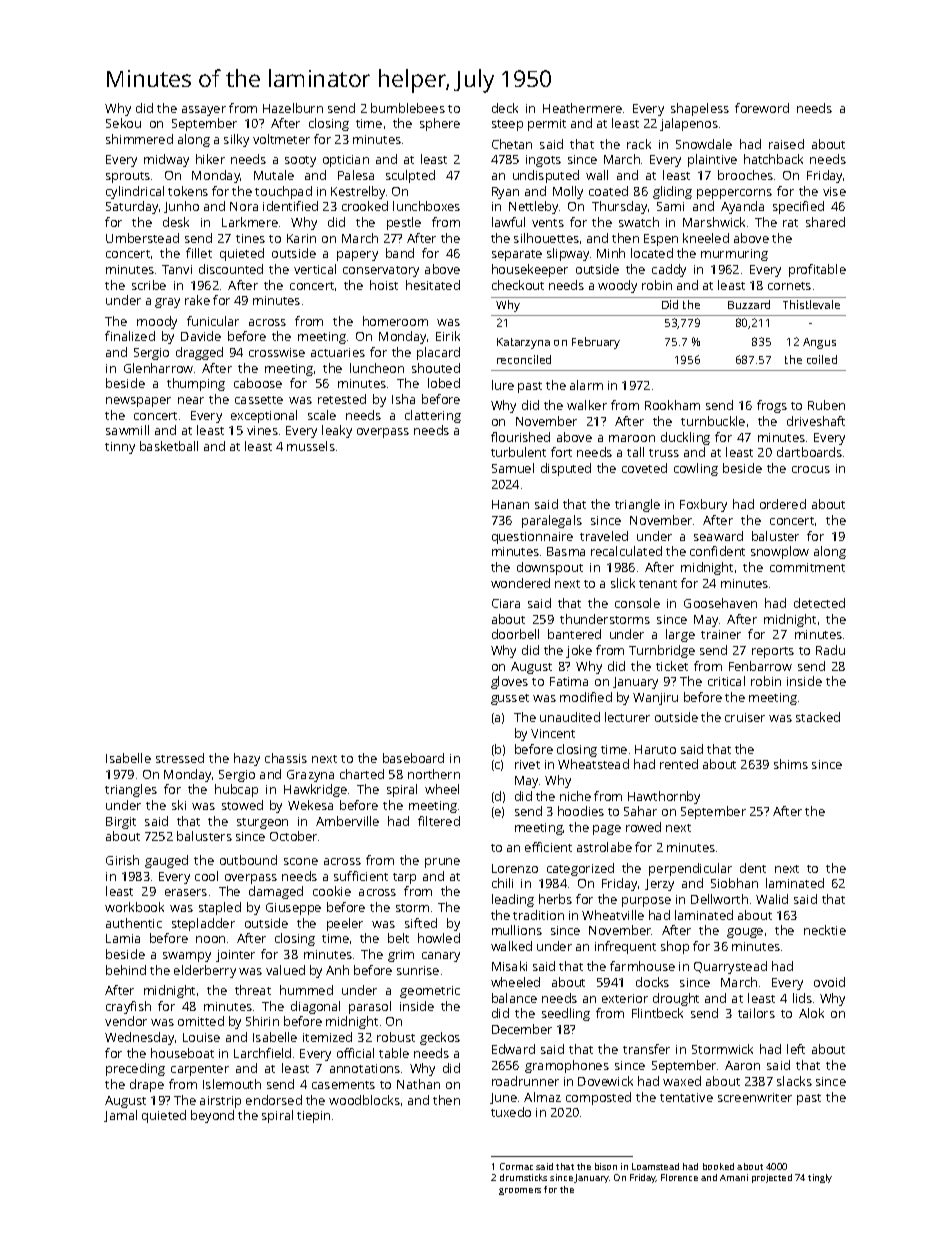  I want to click on rivet, so click(527, 764).
